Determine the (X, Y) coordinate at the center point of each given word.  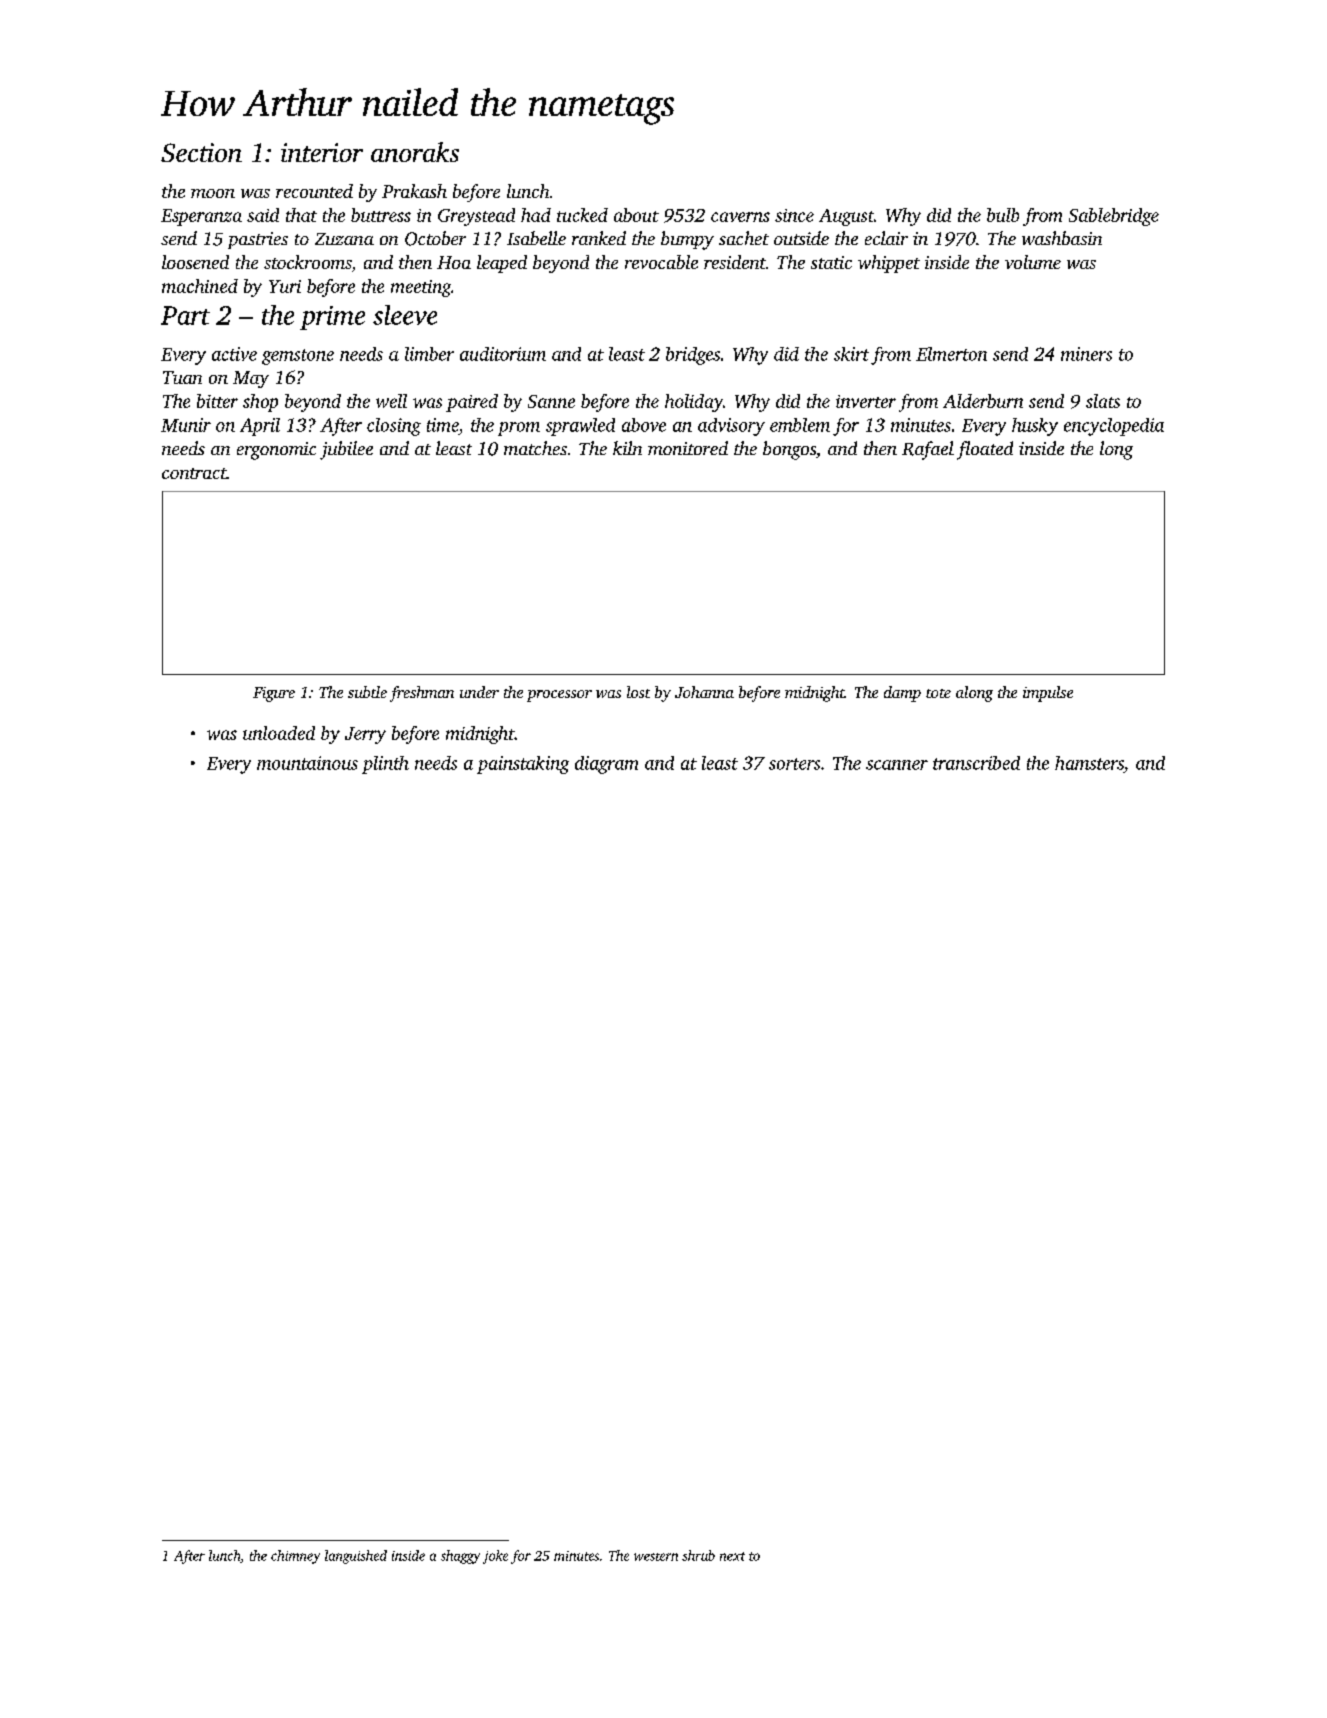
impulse (1048, 694)
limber (429, 354)
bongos (789, 450)
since (794, 215)
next (732, 1556)
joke (495, 1557)
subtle (367, 692)
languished (356, 1557)
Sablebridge (1114, 217)
